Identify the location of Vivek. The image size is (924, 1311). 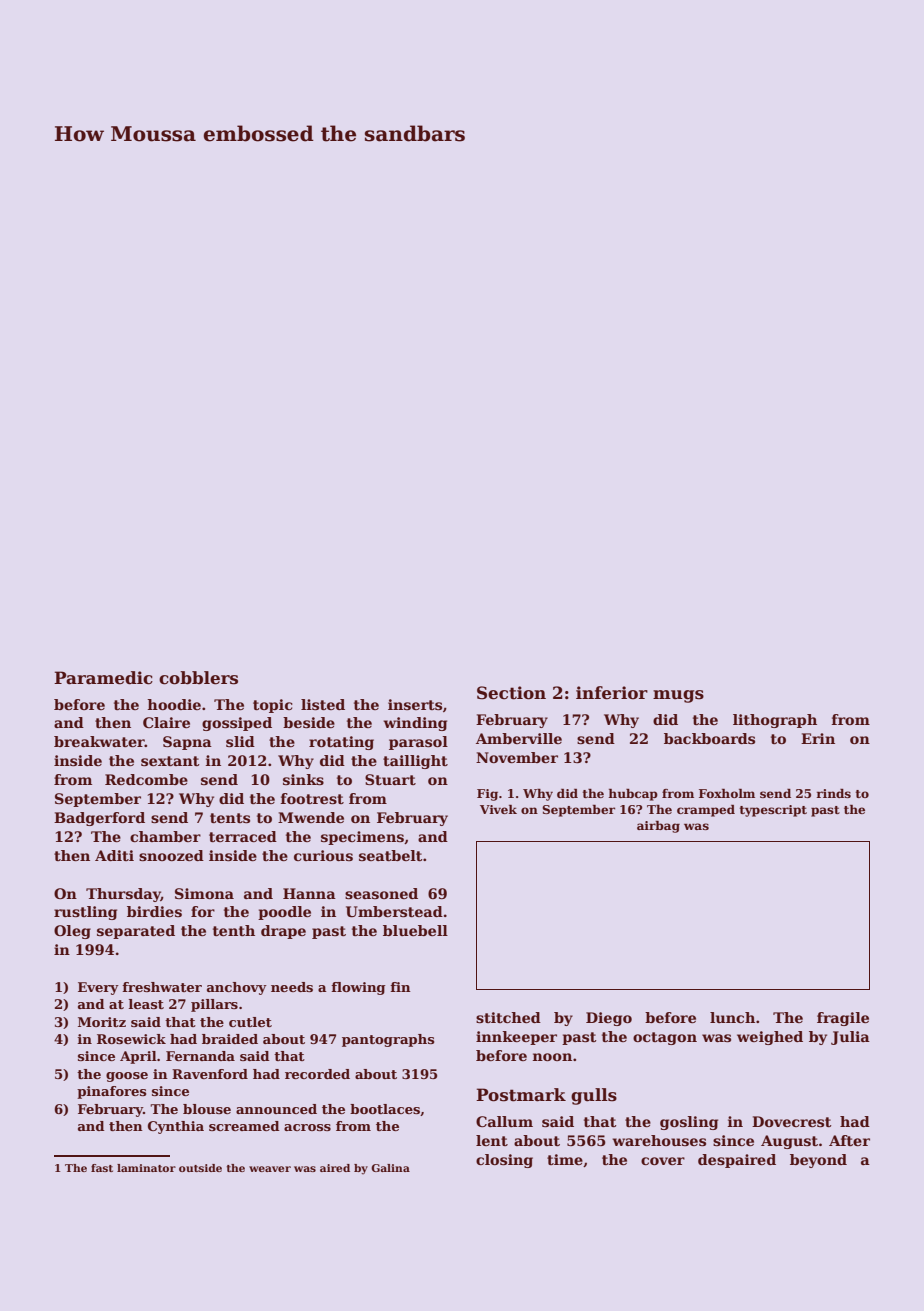
(498, 809).
